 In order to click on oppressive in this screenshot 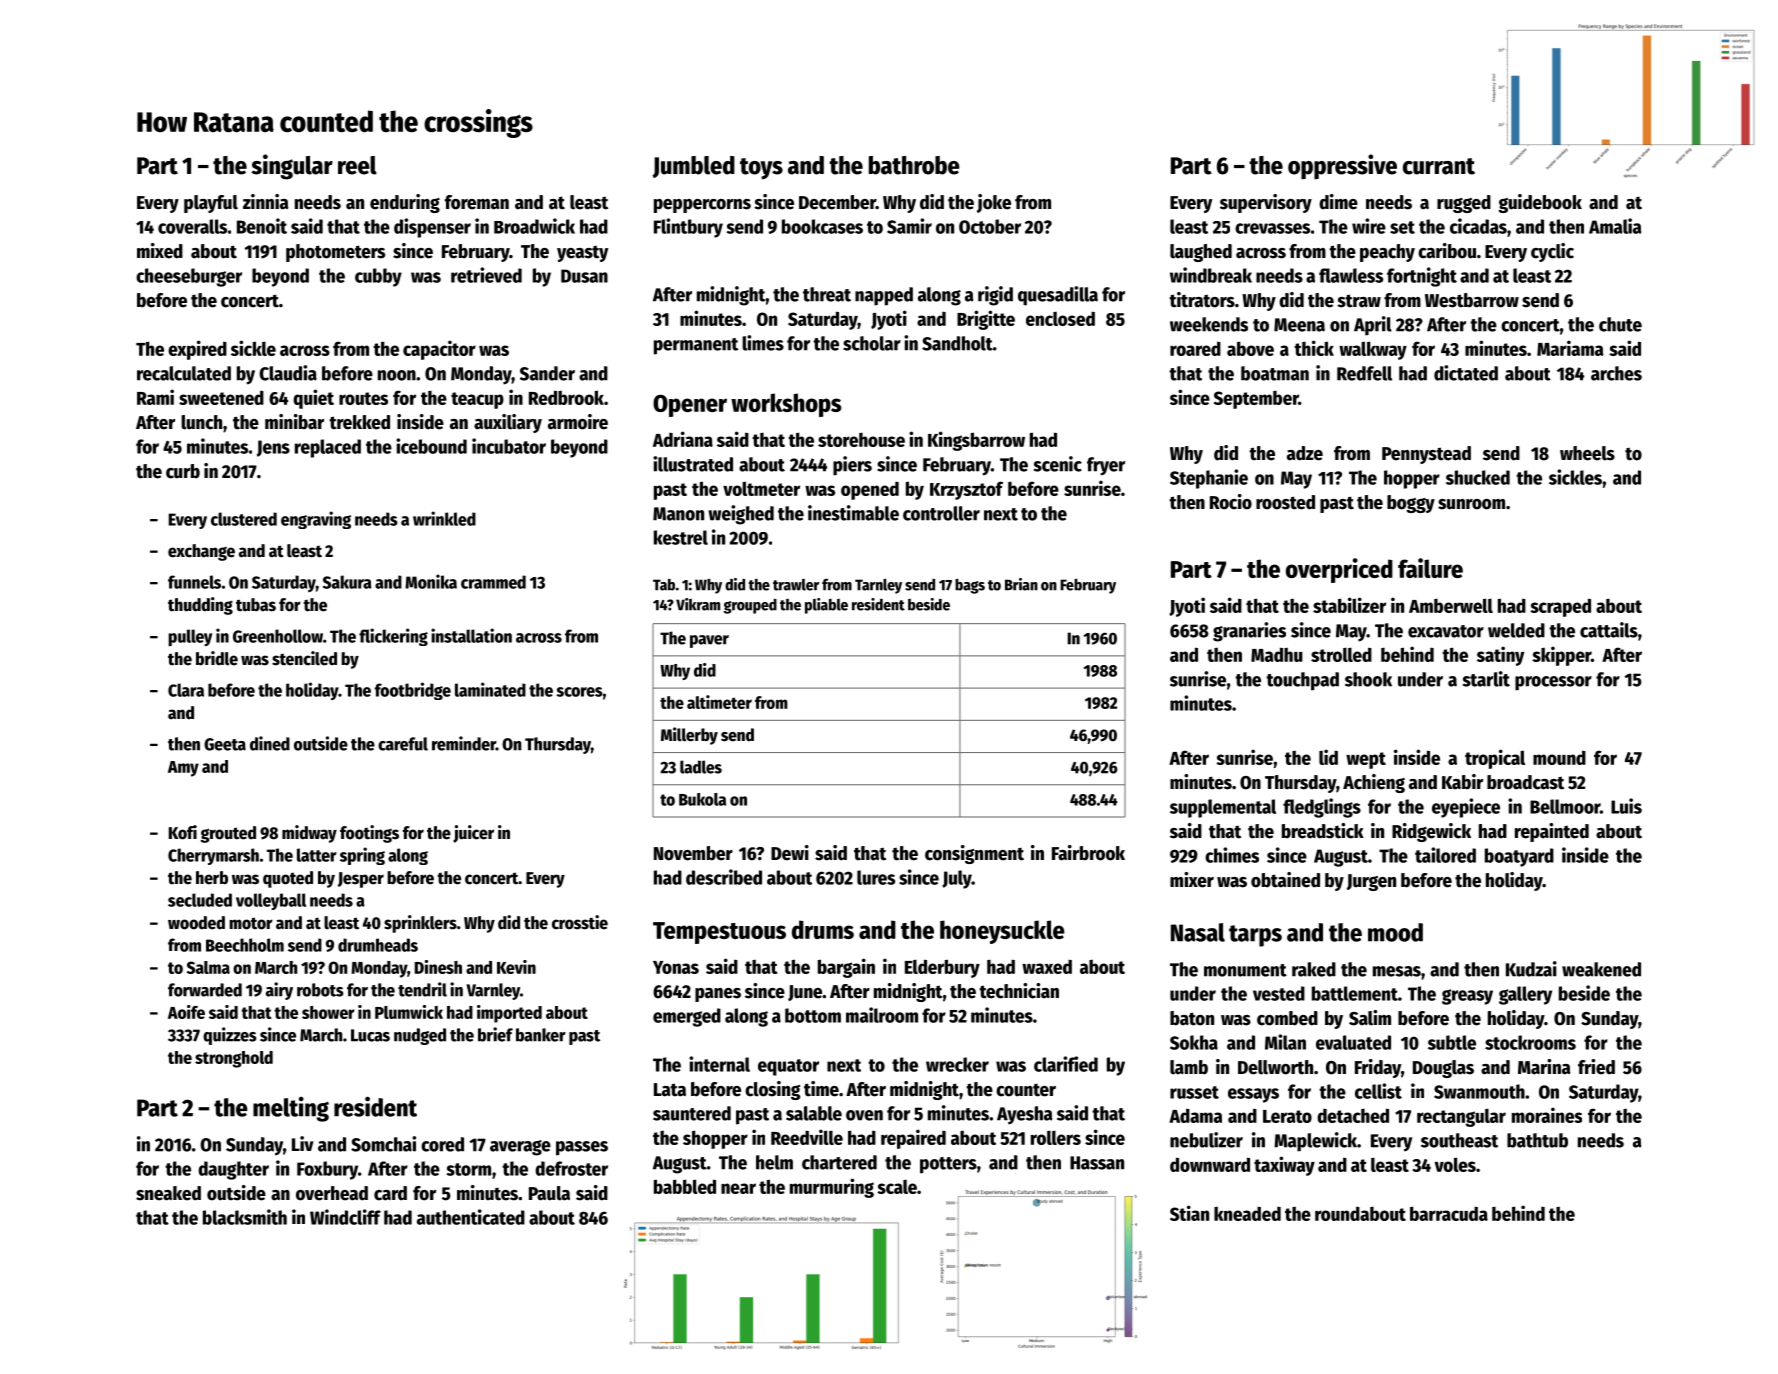, I will do `click(1342, 166)`.
